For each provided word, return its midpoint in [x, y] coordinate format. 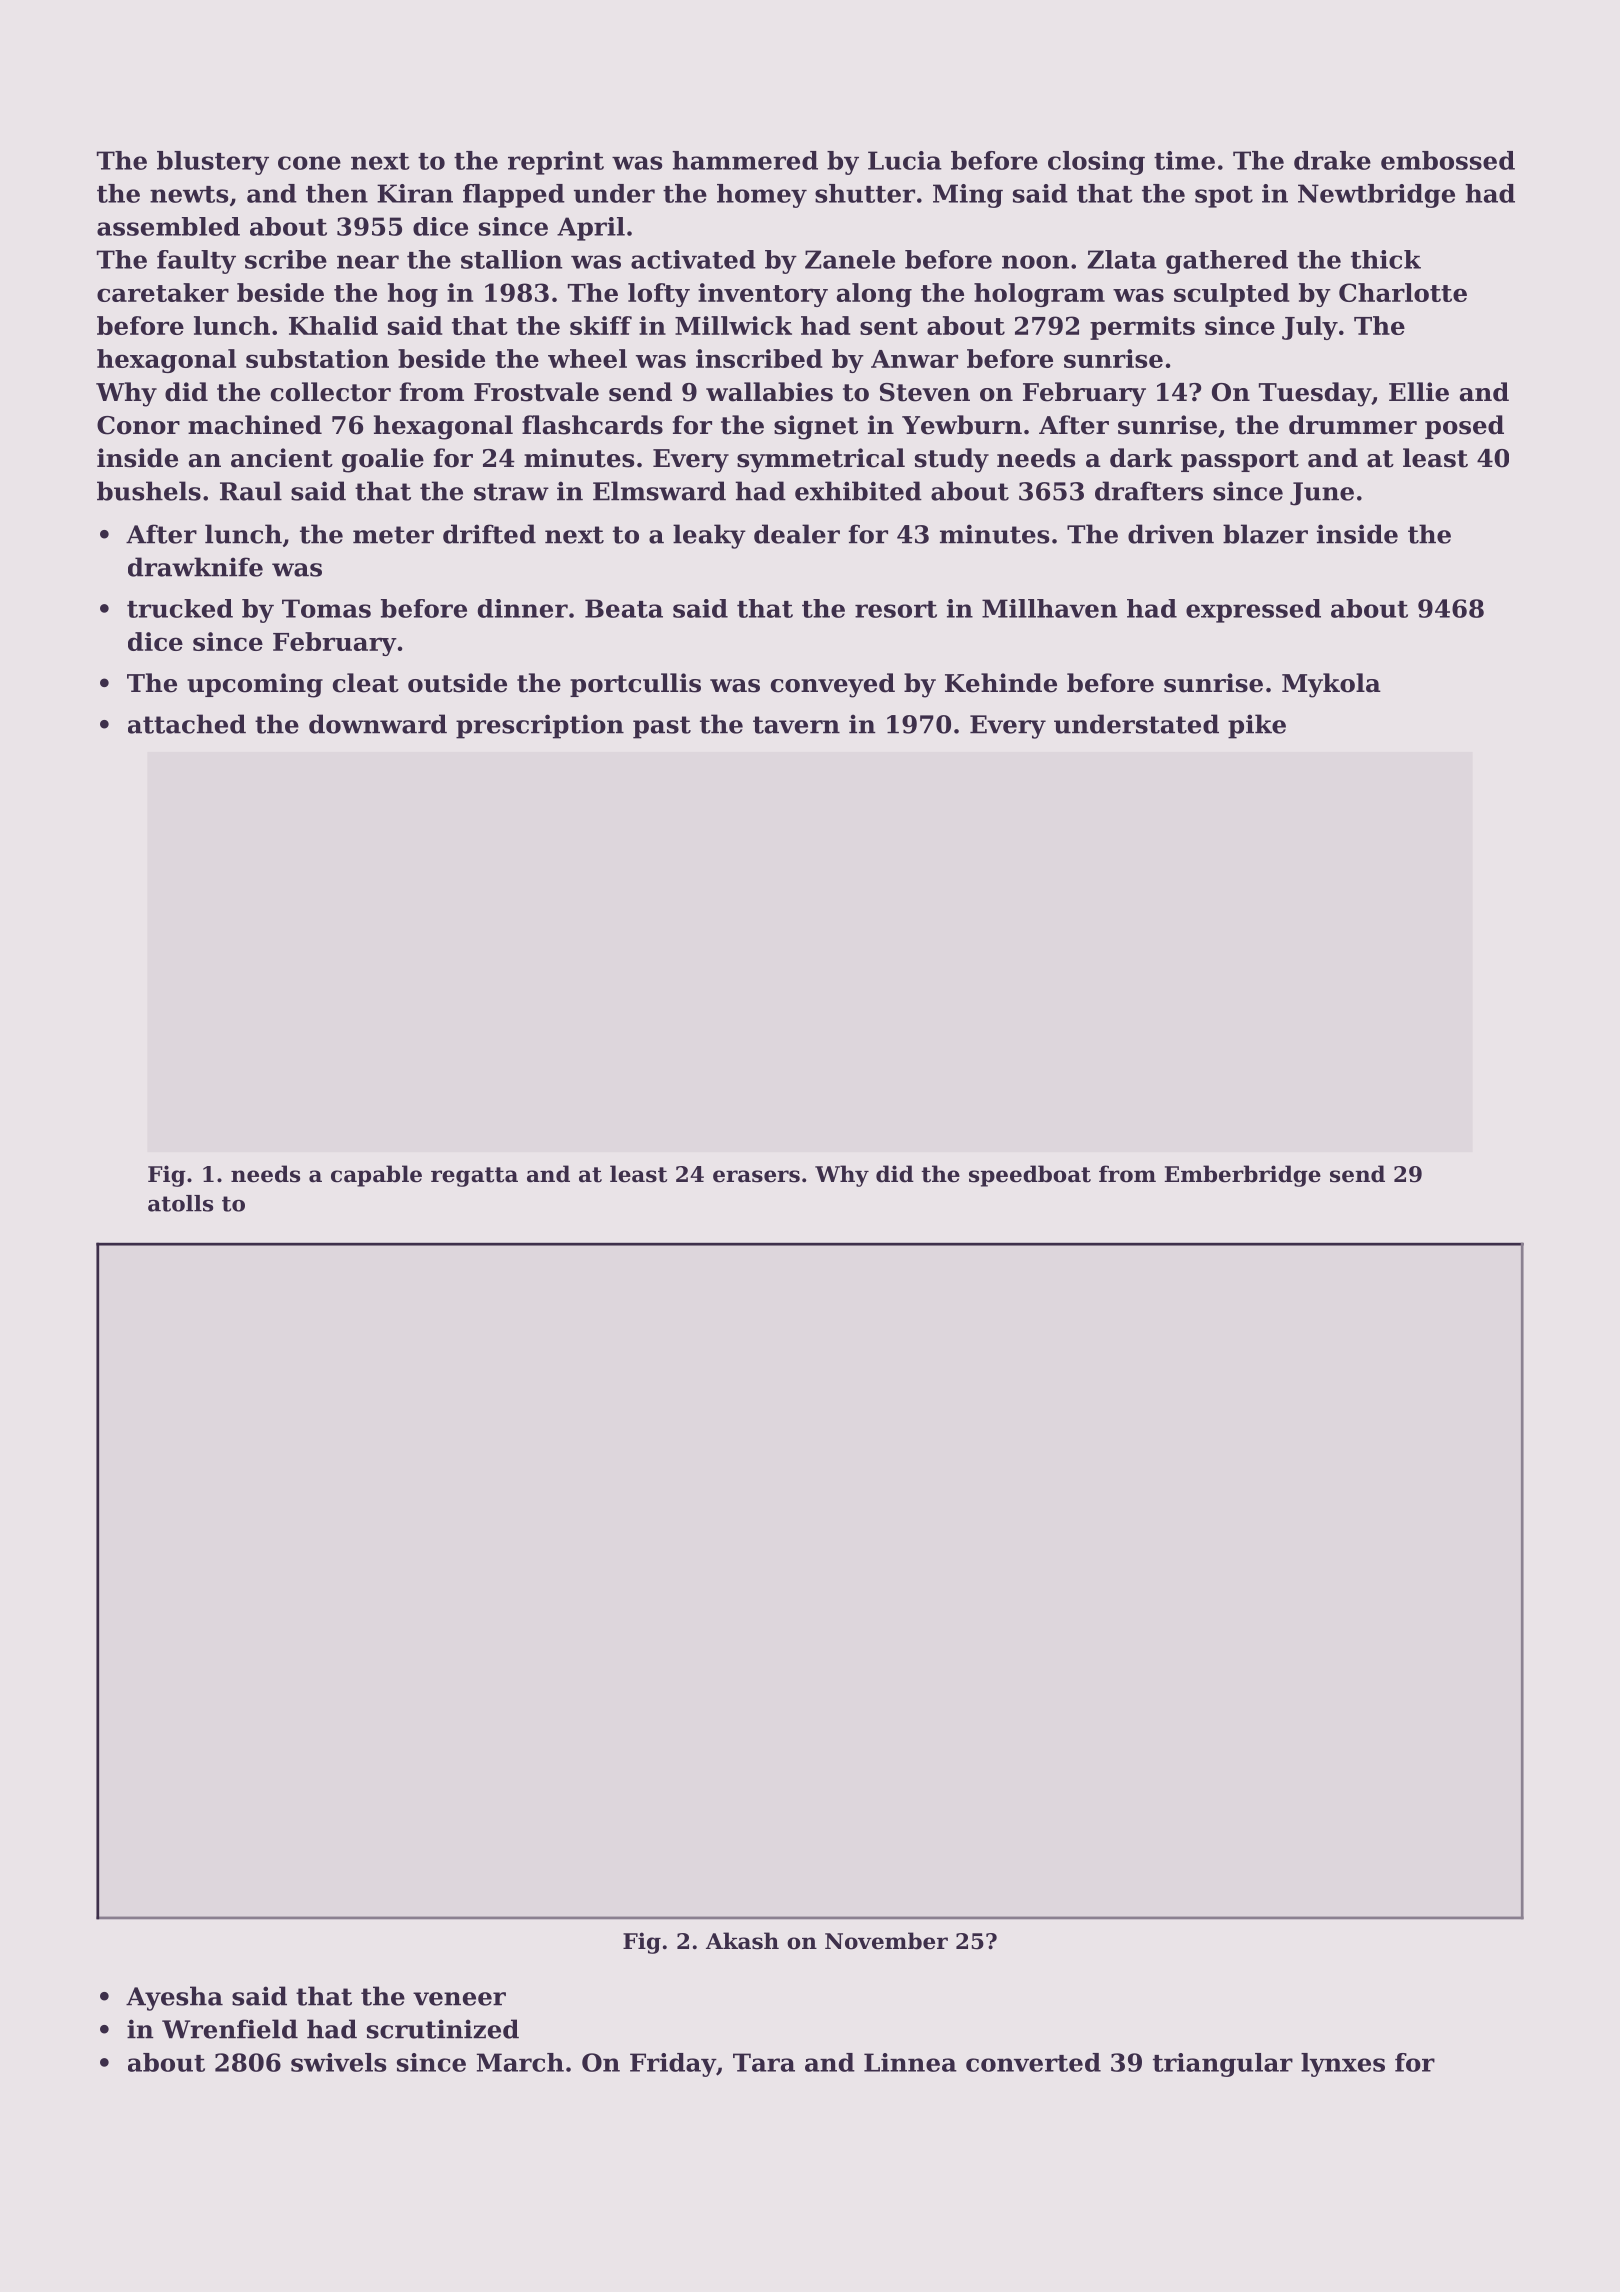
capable [376, 1176]
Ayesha [174, 1998]
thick [1386, 259]
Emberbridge [1243, 1176]
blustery [213, 163]
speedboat [1030, 1176]
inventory [763, 295]
